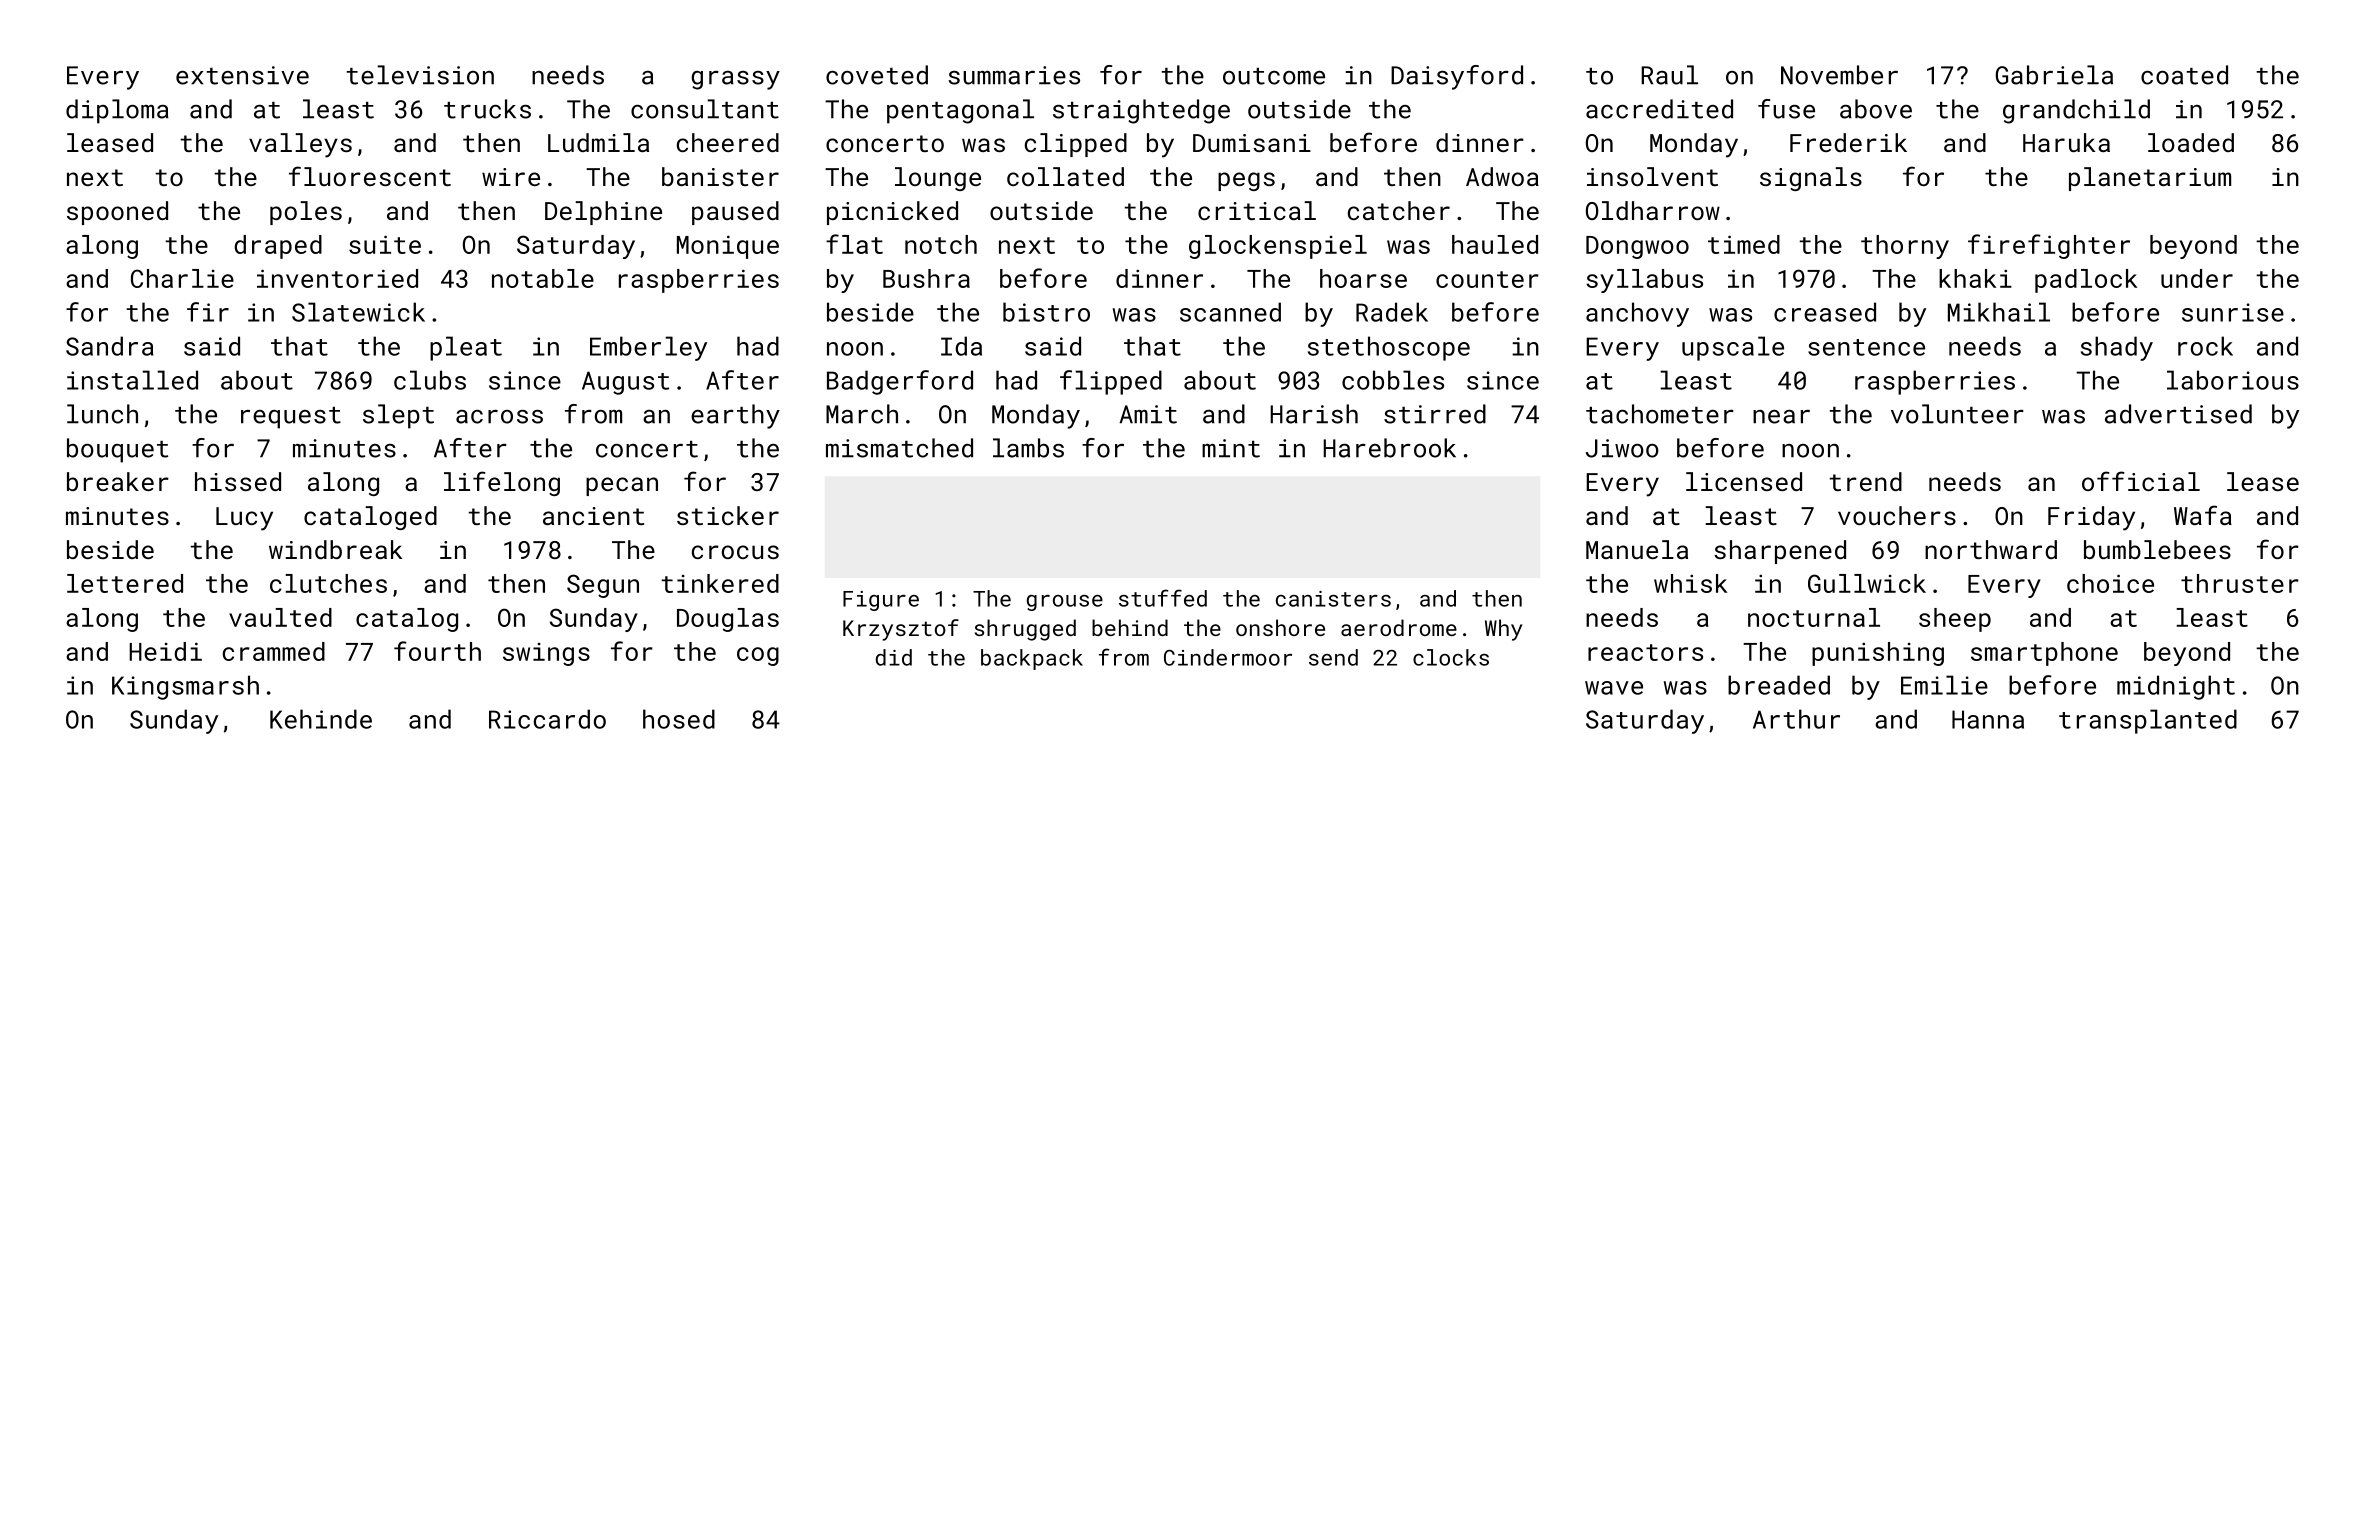  I want to click on outcome, so click(1274, 76).
